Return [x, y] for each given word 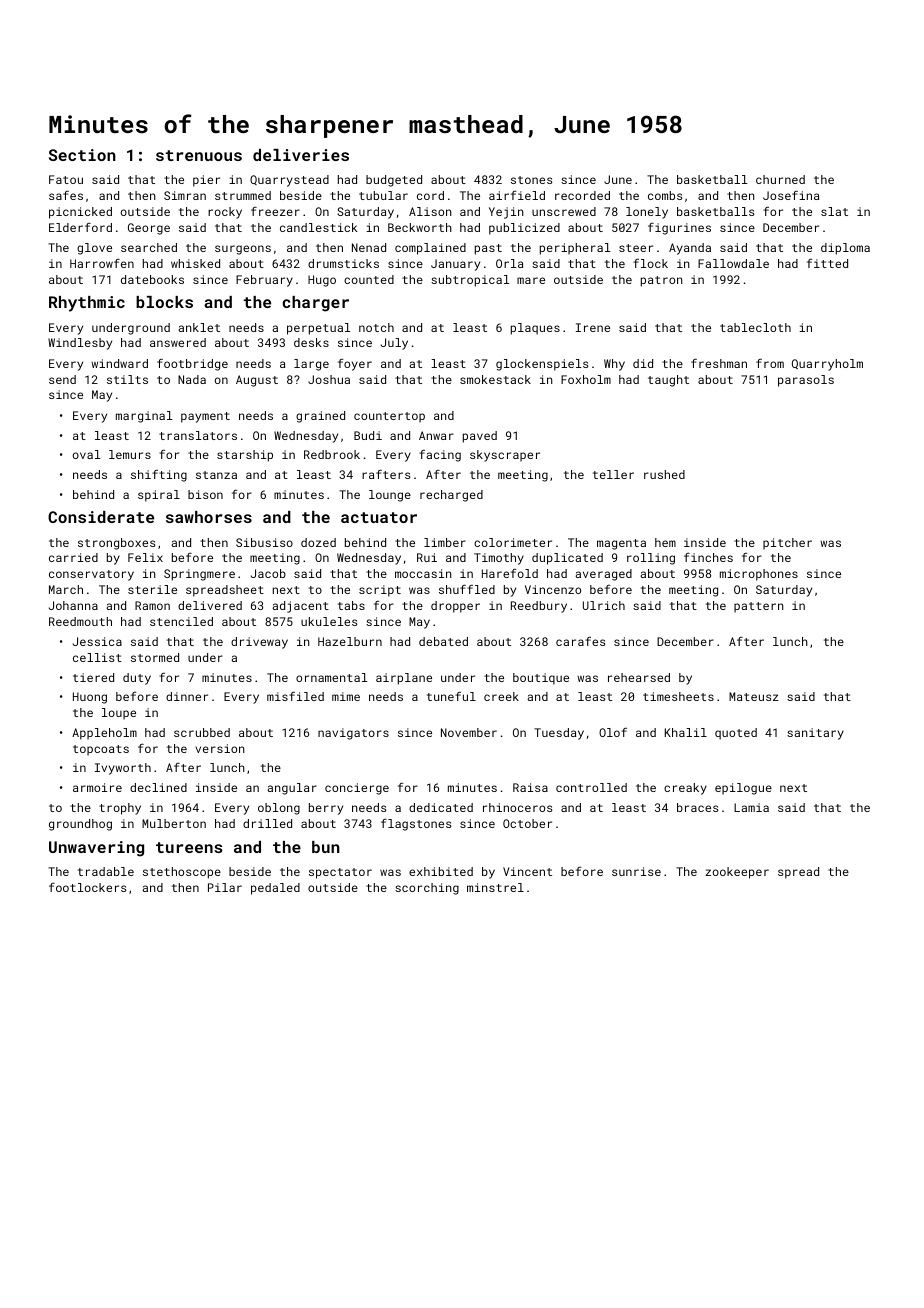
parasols [806, 381]
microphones [759, 575]
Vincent [527, 871]
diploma [845, 249]
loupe [119, 714]
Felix [145, 557]
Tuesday [559, 734]
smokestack [495, 379]
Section [82, 155]
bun [326, 847]
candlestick [319, 227]
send [62, 379]
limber [445, 542]
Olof [613, 732]
